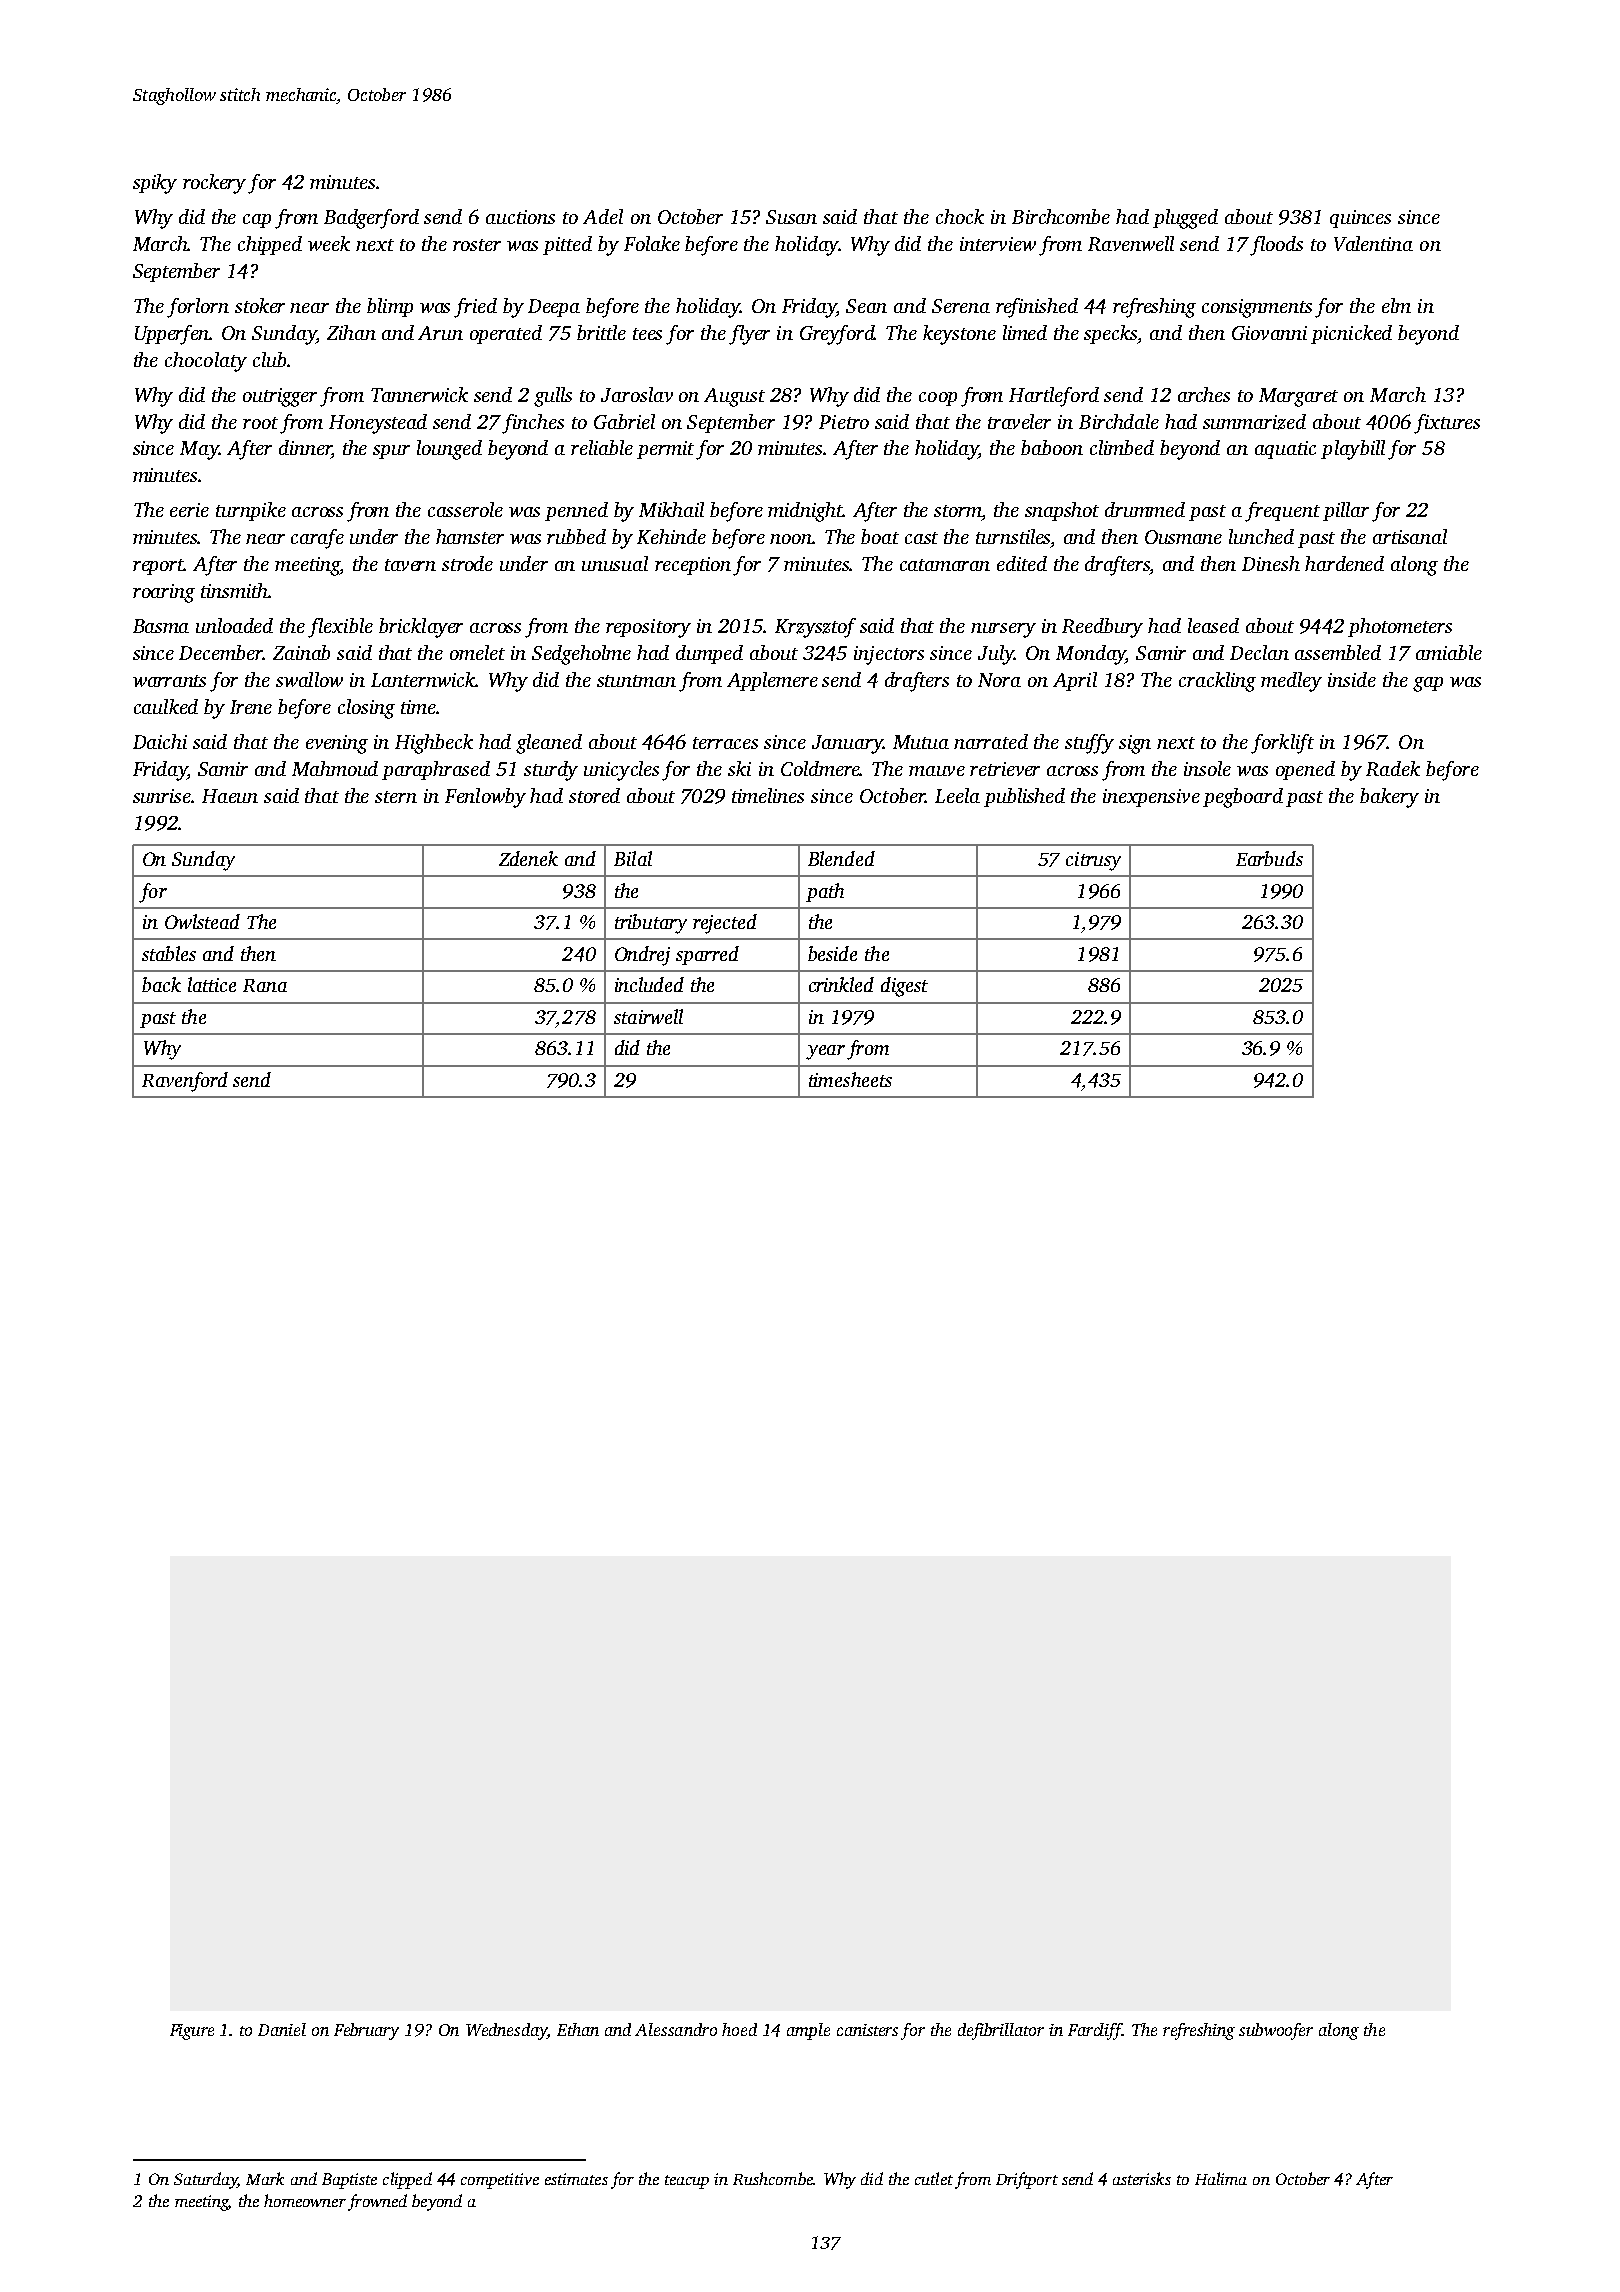  What do you see at coordinates (1428, 684) in the document?
I see `gap` at bounding box center [1428, 684].
